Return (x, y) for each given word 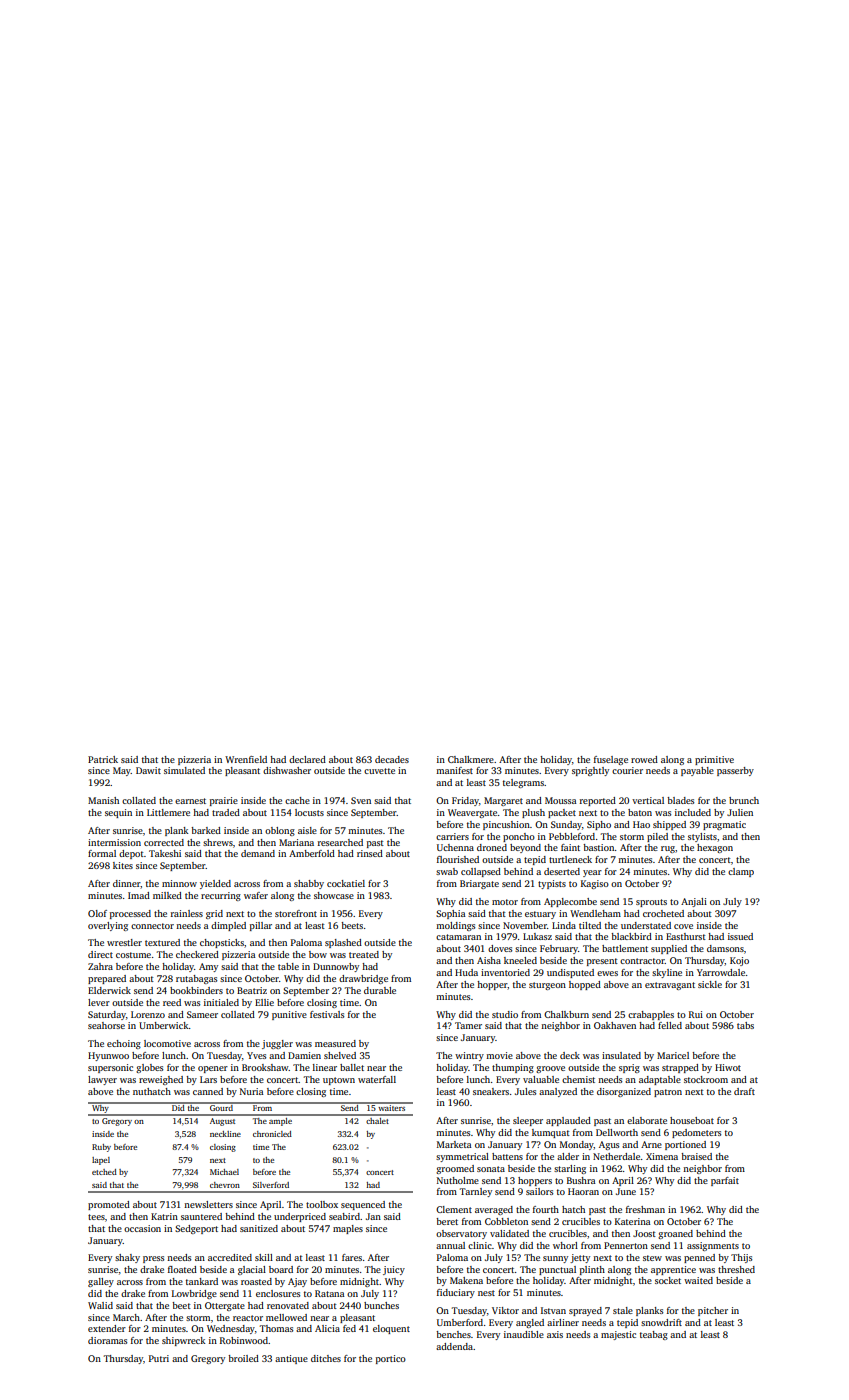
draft (744, 1091)
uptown (339, 1081)
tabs (745, 1025)
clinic (480, 1245)
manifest (454, 770)
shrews (218, 842)
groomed (455, 1169)
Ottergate (225, 1306)
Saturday (107, 1015)
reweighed (161, 1080)
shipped (669, 825)
